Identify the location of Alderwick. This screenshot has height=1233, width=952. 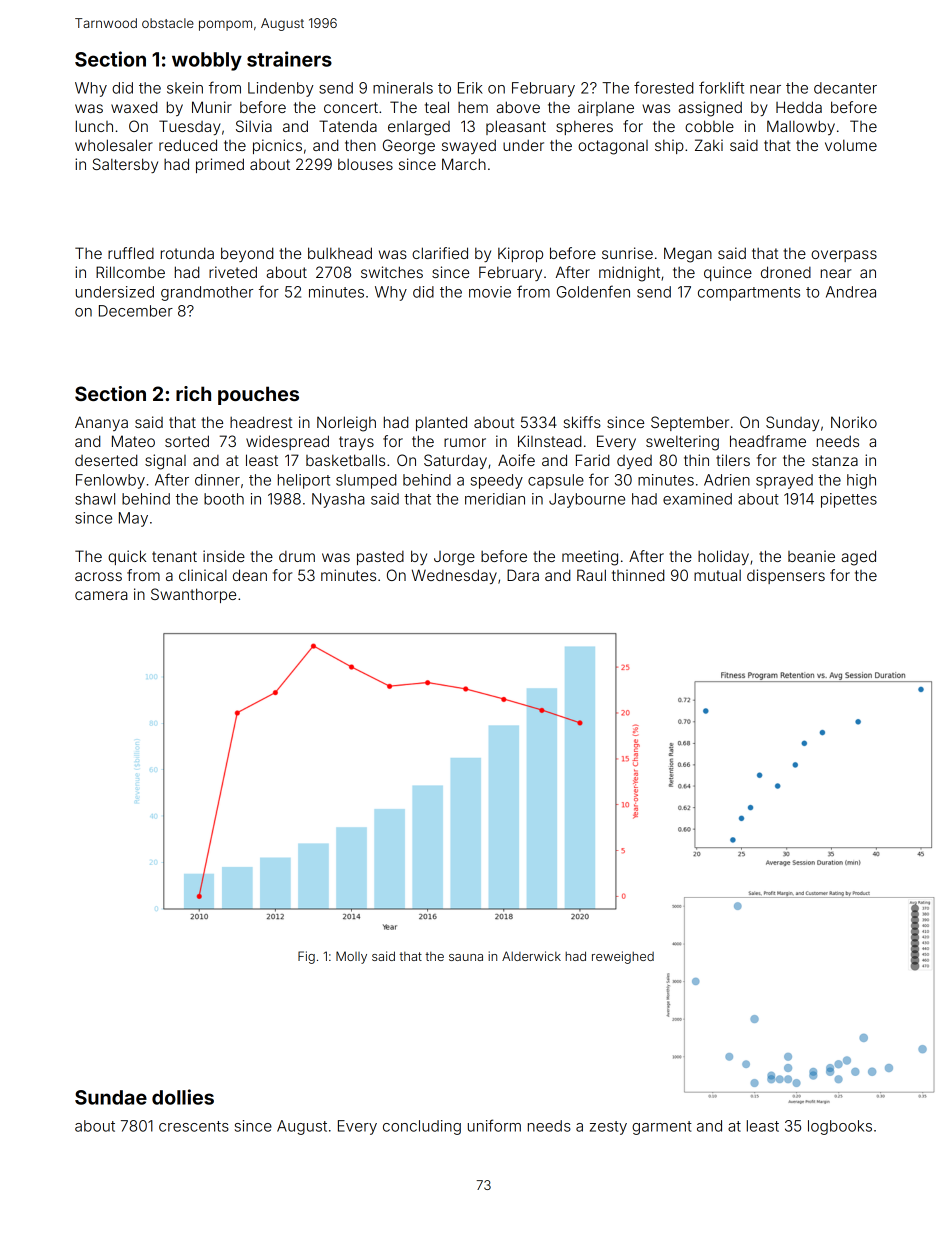
(531, 956).
